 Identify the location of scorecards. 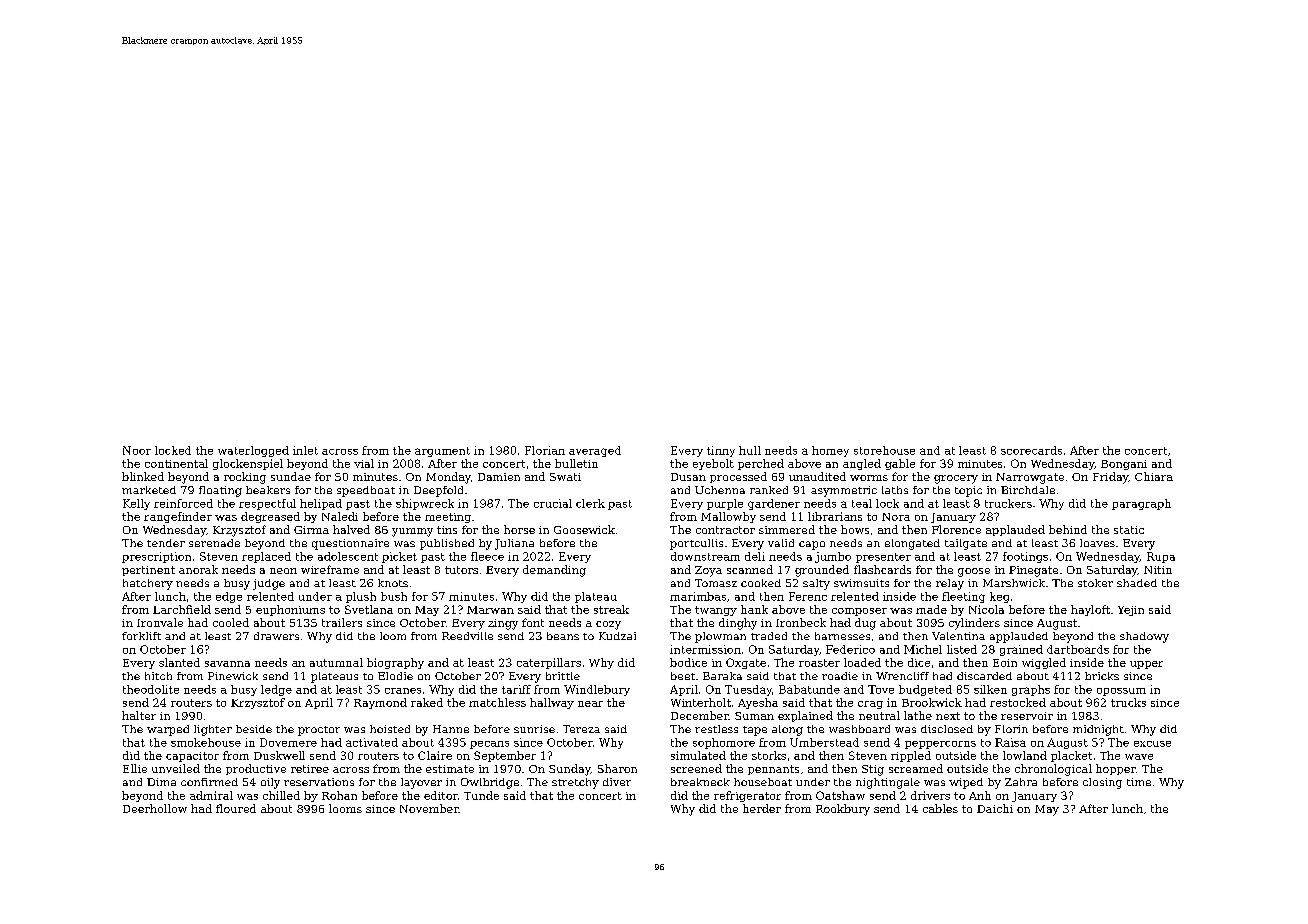
(1031, 450).
